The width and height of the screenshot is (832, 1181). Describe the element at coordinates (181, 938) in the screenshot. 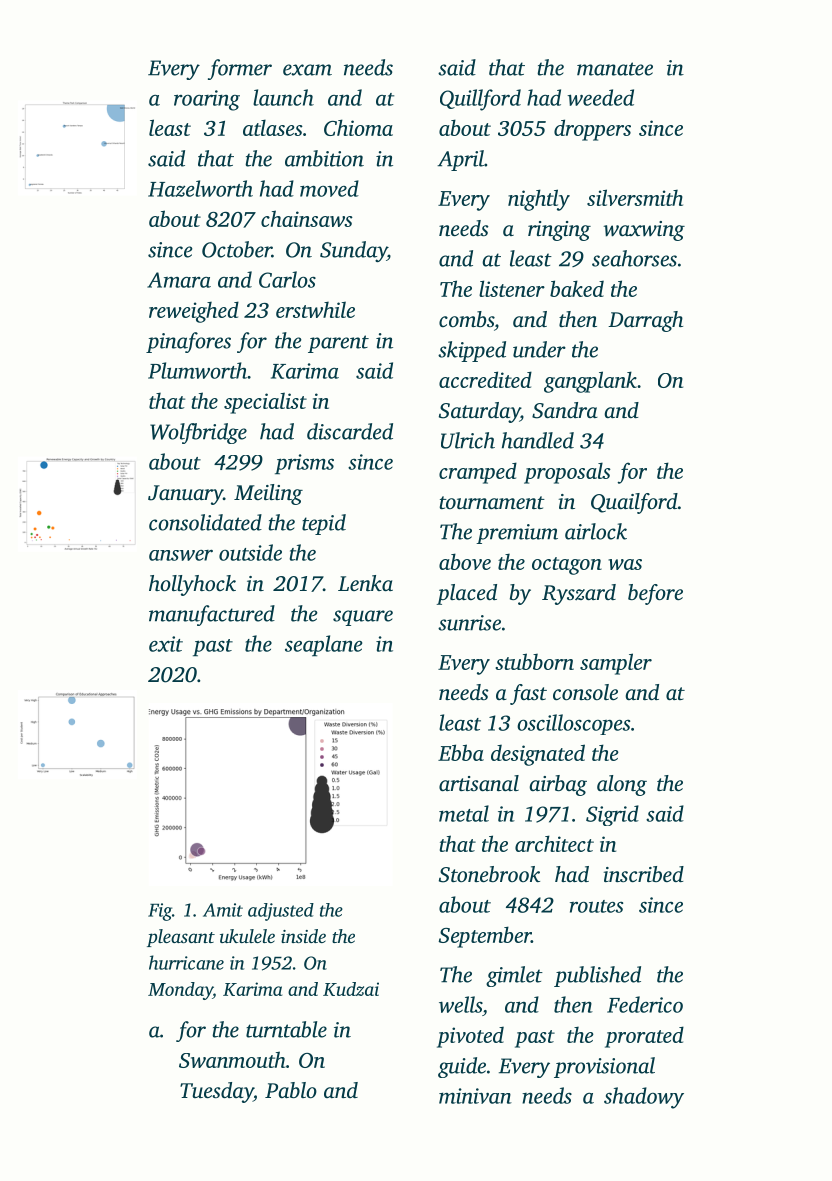

I see `pleasant` at that location.
